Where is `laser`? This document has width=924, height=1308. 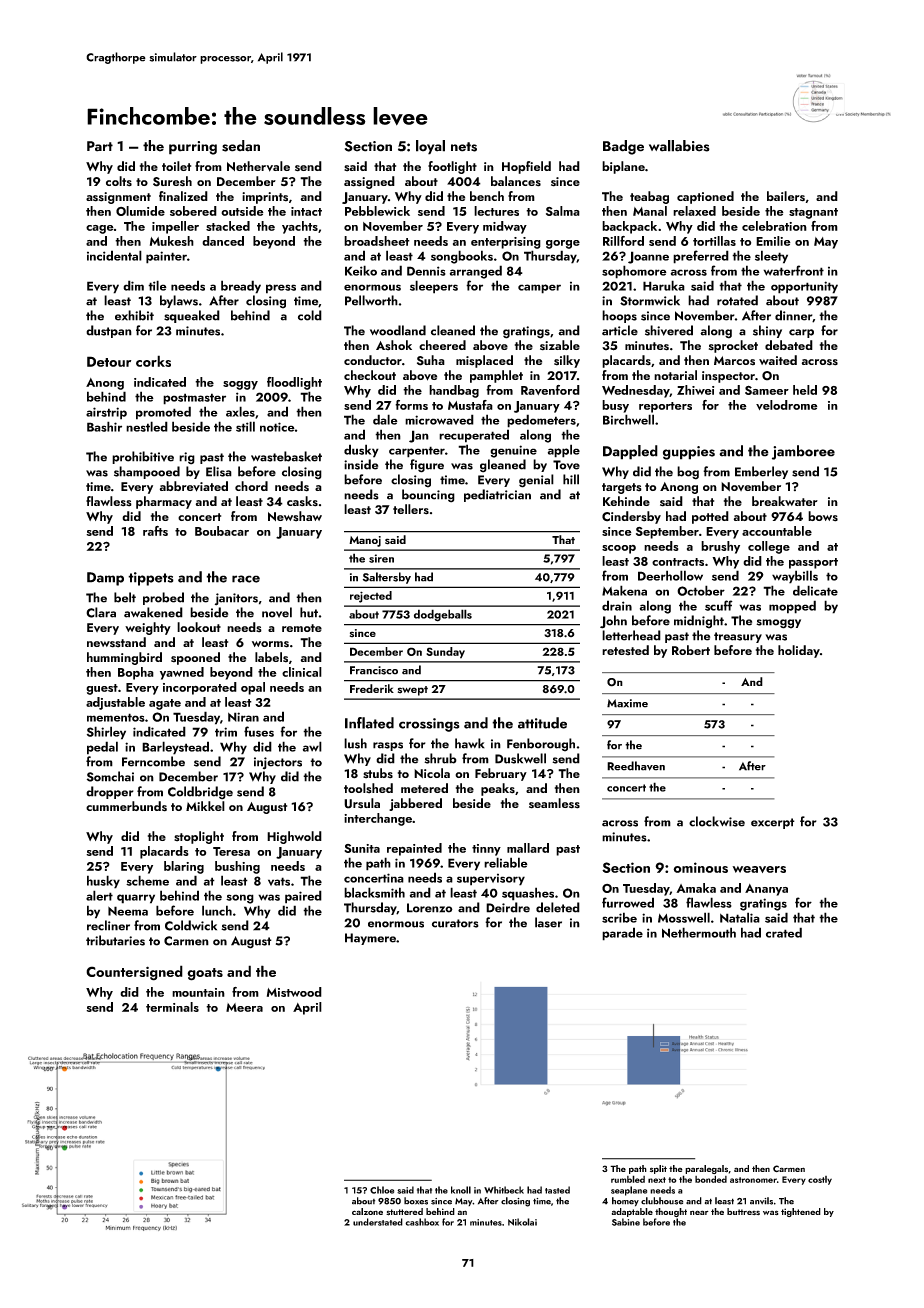 laser is located at coordinates (548, 922).
